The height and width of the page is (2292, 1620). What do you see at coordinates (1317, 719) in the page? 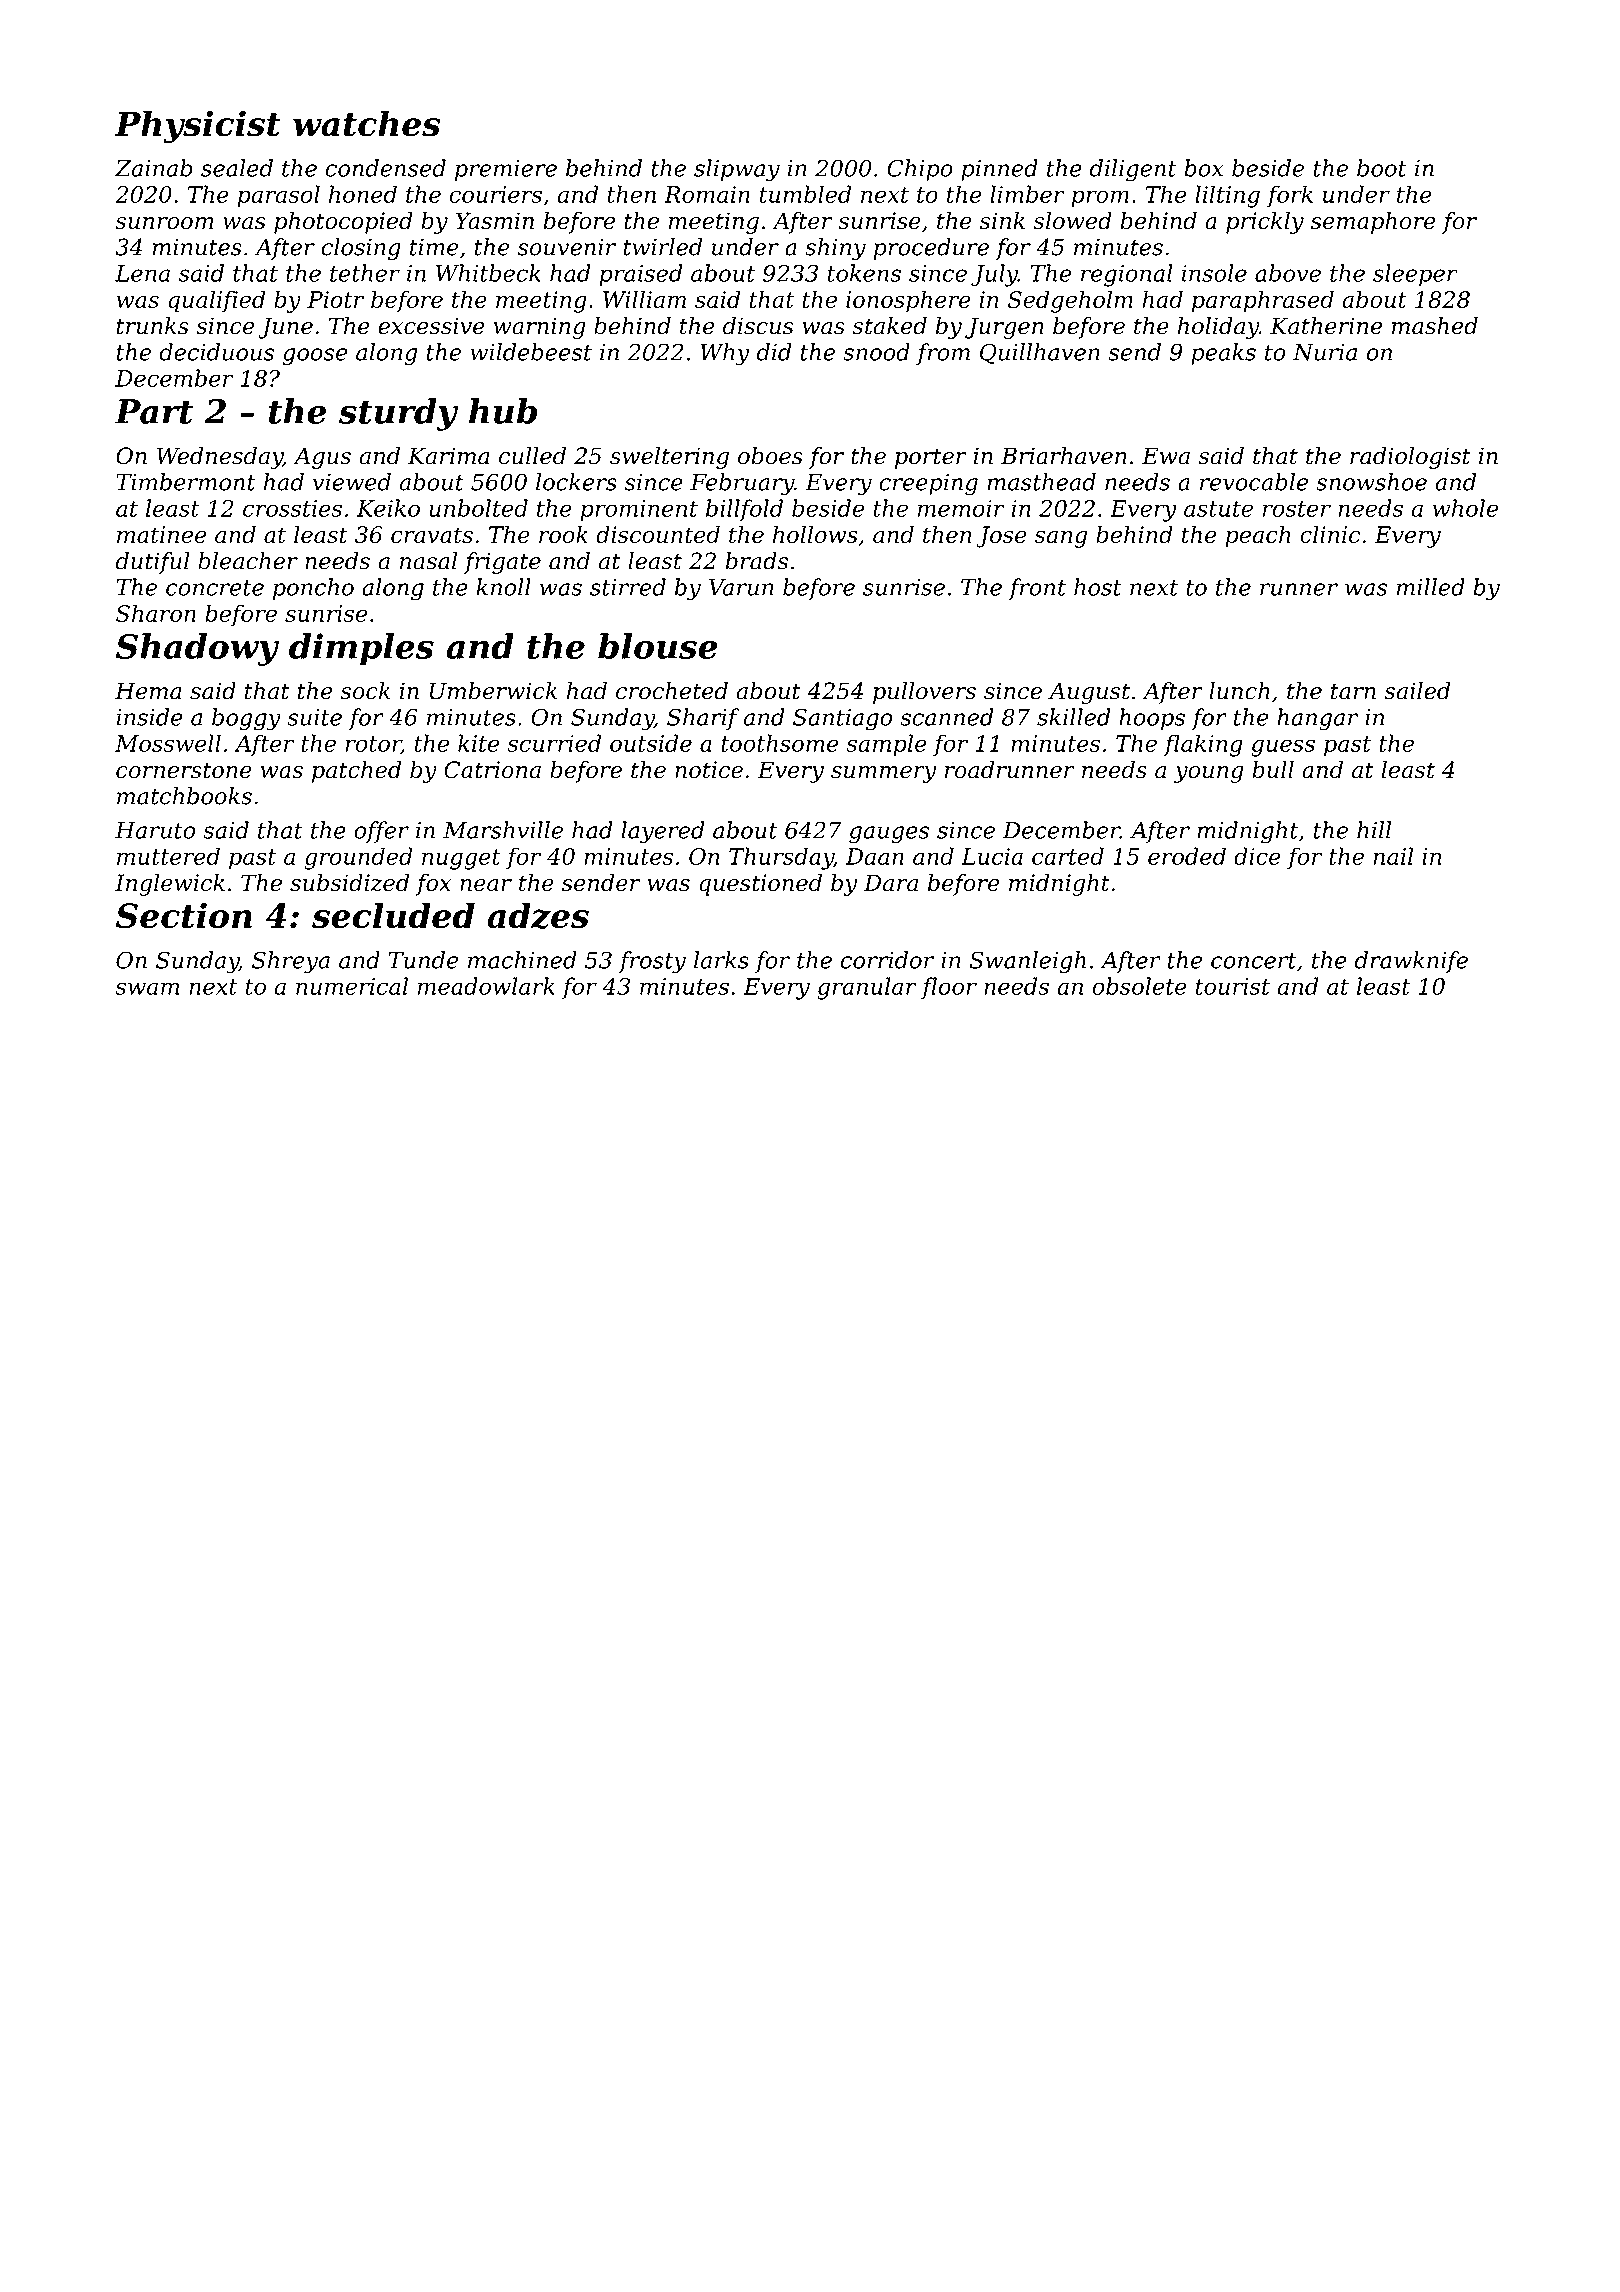
I see `hangar` at bounding box center [1317, 719].
